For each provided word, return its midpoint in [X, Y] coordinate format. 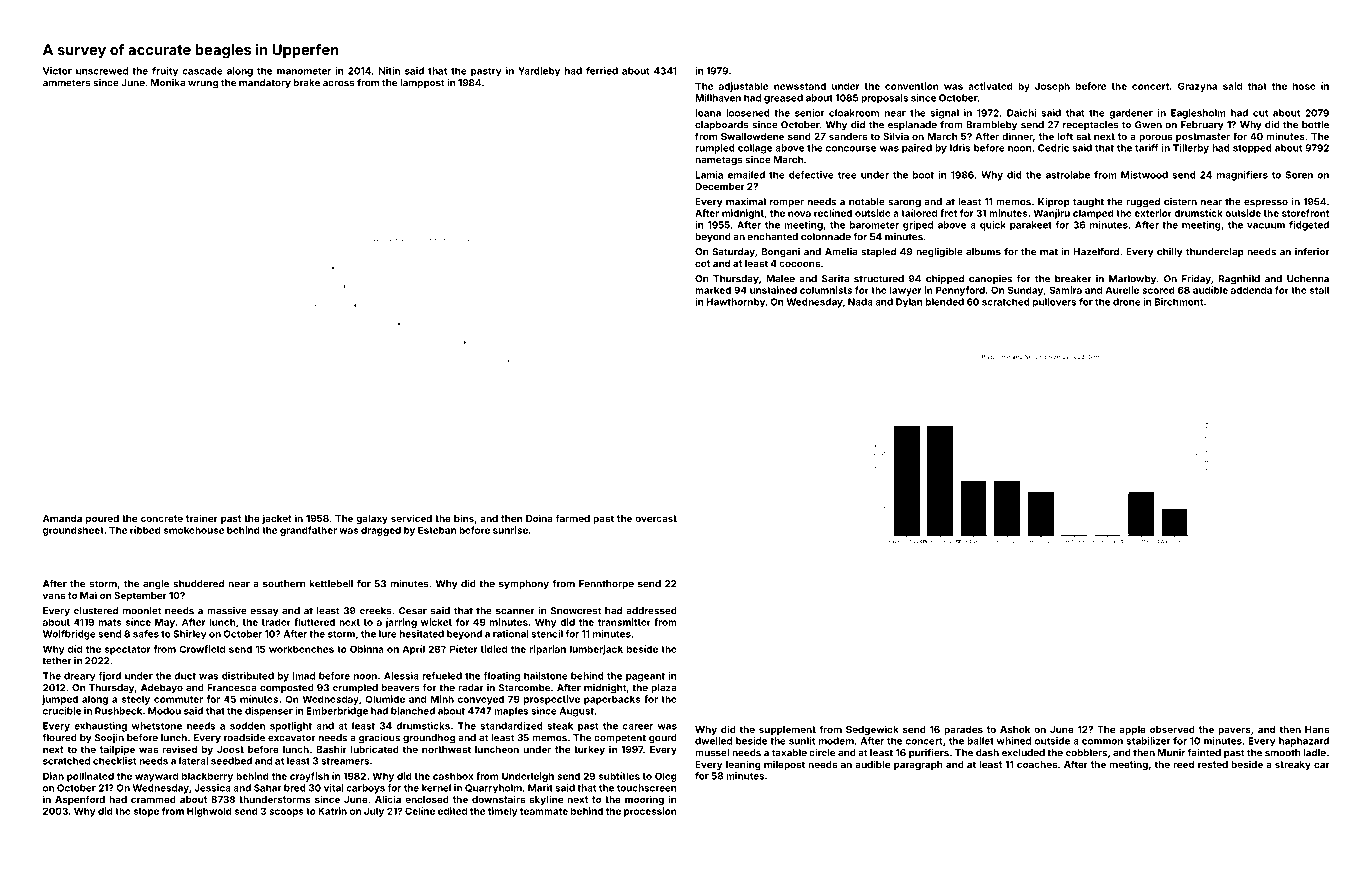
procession [650, 812]
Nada [860, 302]
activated [990, 86]
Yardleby [539, 72]
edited [452, 811]
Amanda [62, 518]
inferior [1312, 252]
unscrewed [102, 71]
